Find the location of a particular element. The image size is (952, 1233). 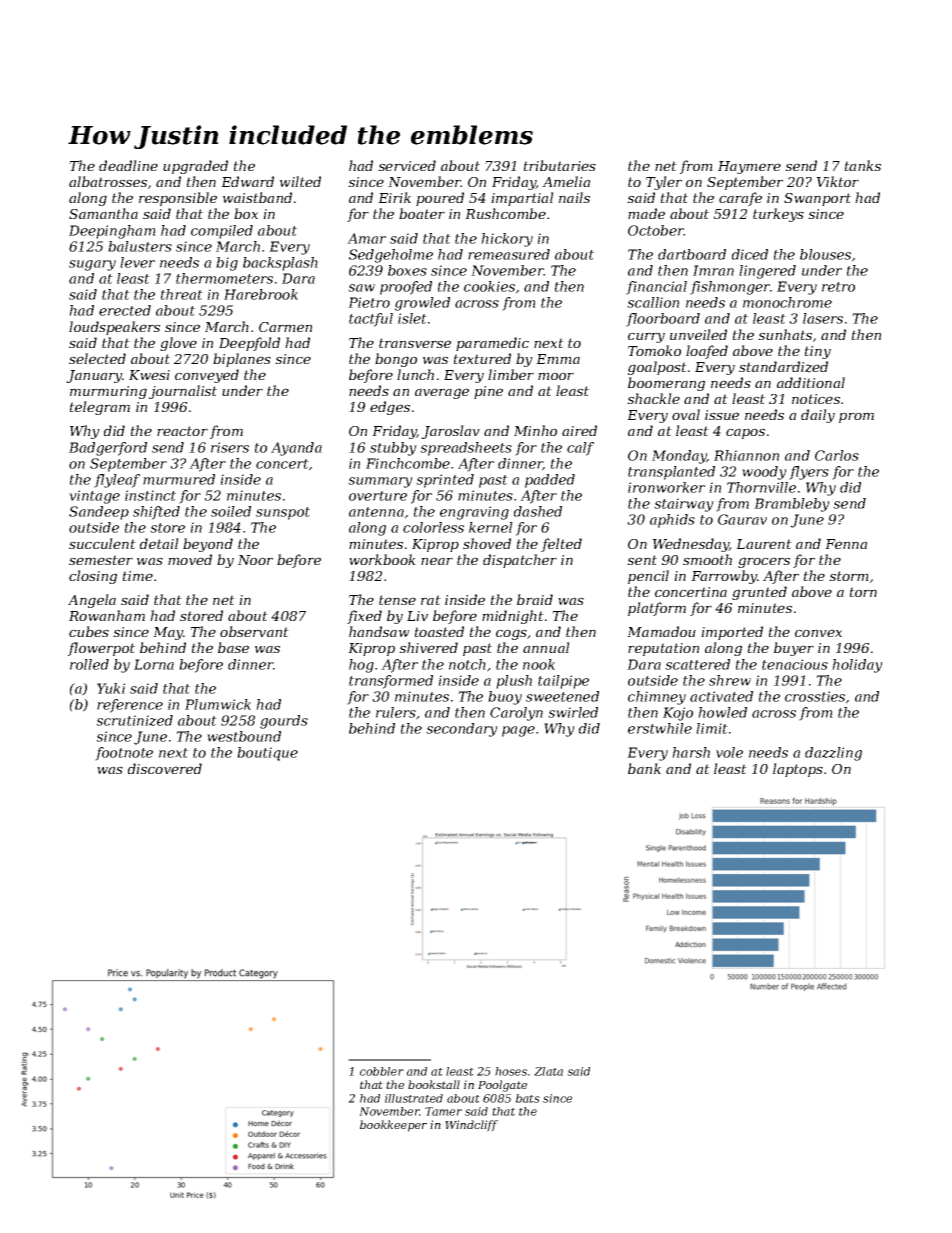

bookkeeper is located at coordinates (393, 1126).
